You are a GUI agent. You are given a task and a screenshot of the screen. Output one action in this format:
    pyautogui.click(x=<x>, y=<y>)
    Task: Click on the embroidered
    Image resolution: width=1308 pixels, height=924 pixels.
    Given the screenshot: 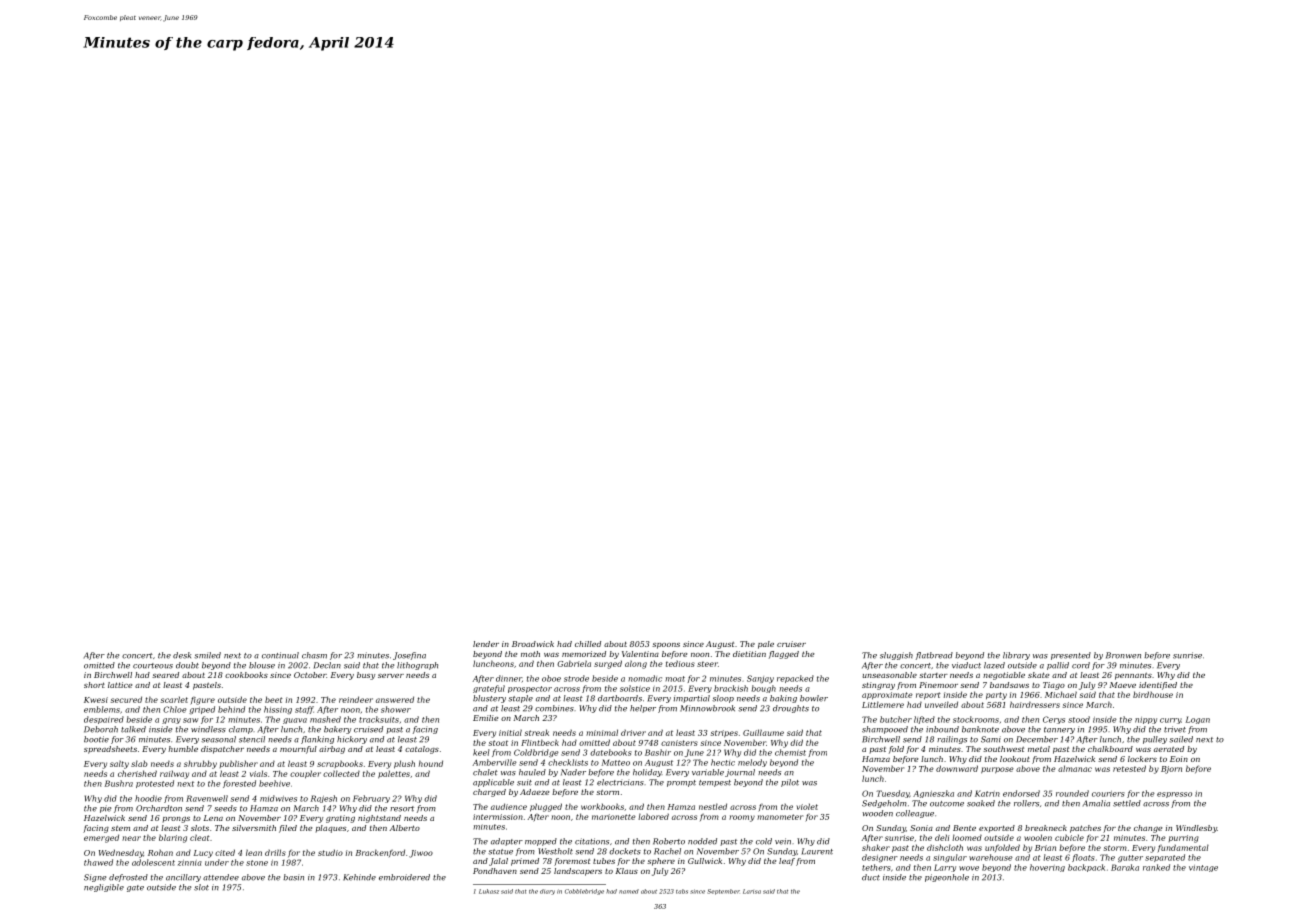 What is the action you would take?
    pyautogui.click(x=404, y=877)
